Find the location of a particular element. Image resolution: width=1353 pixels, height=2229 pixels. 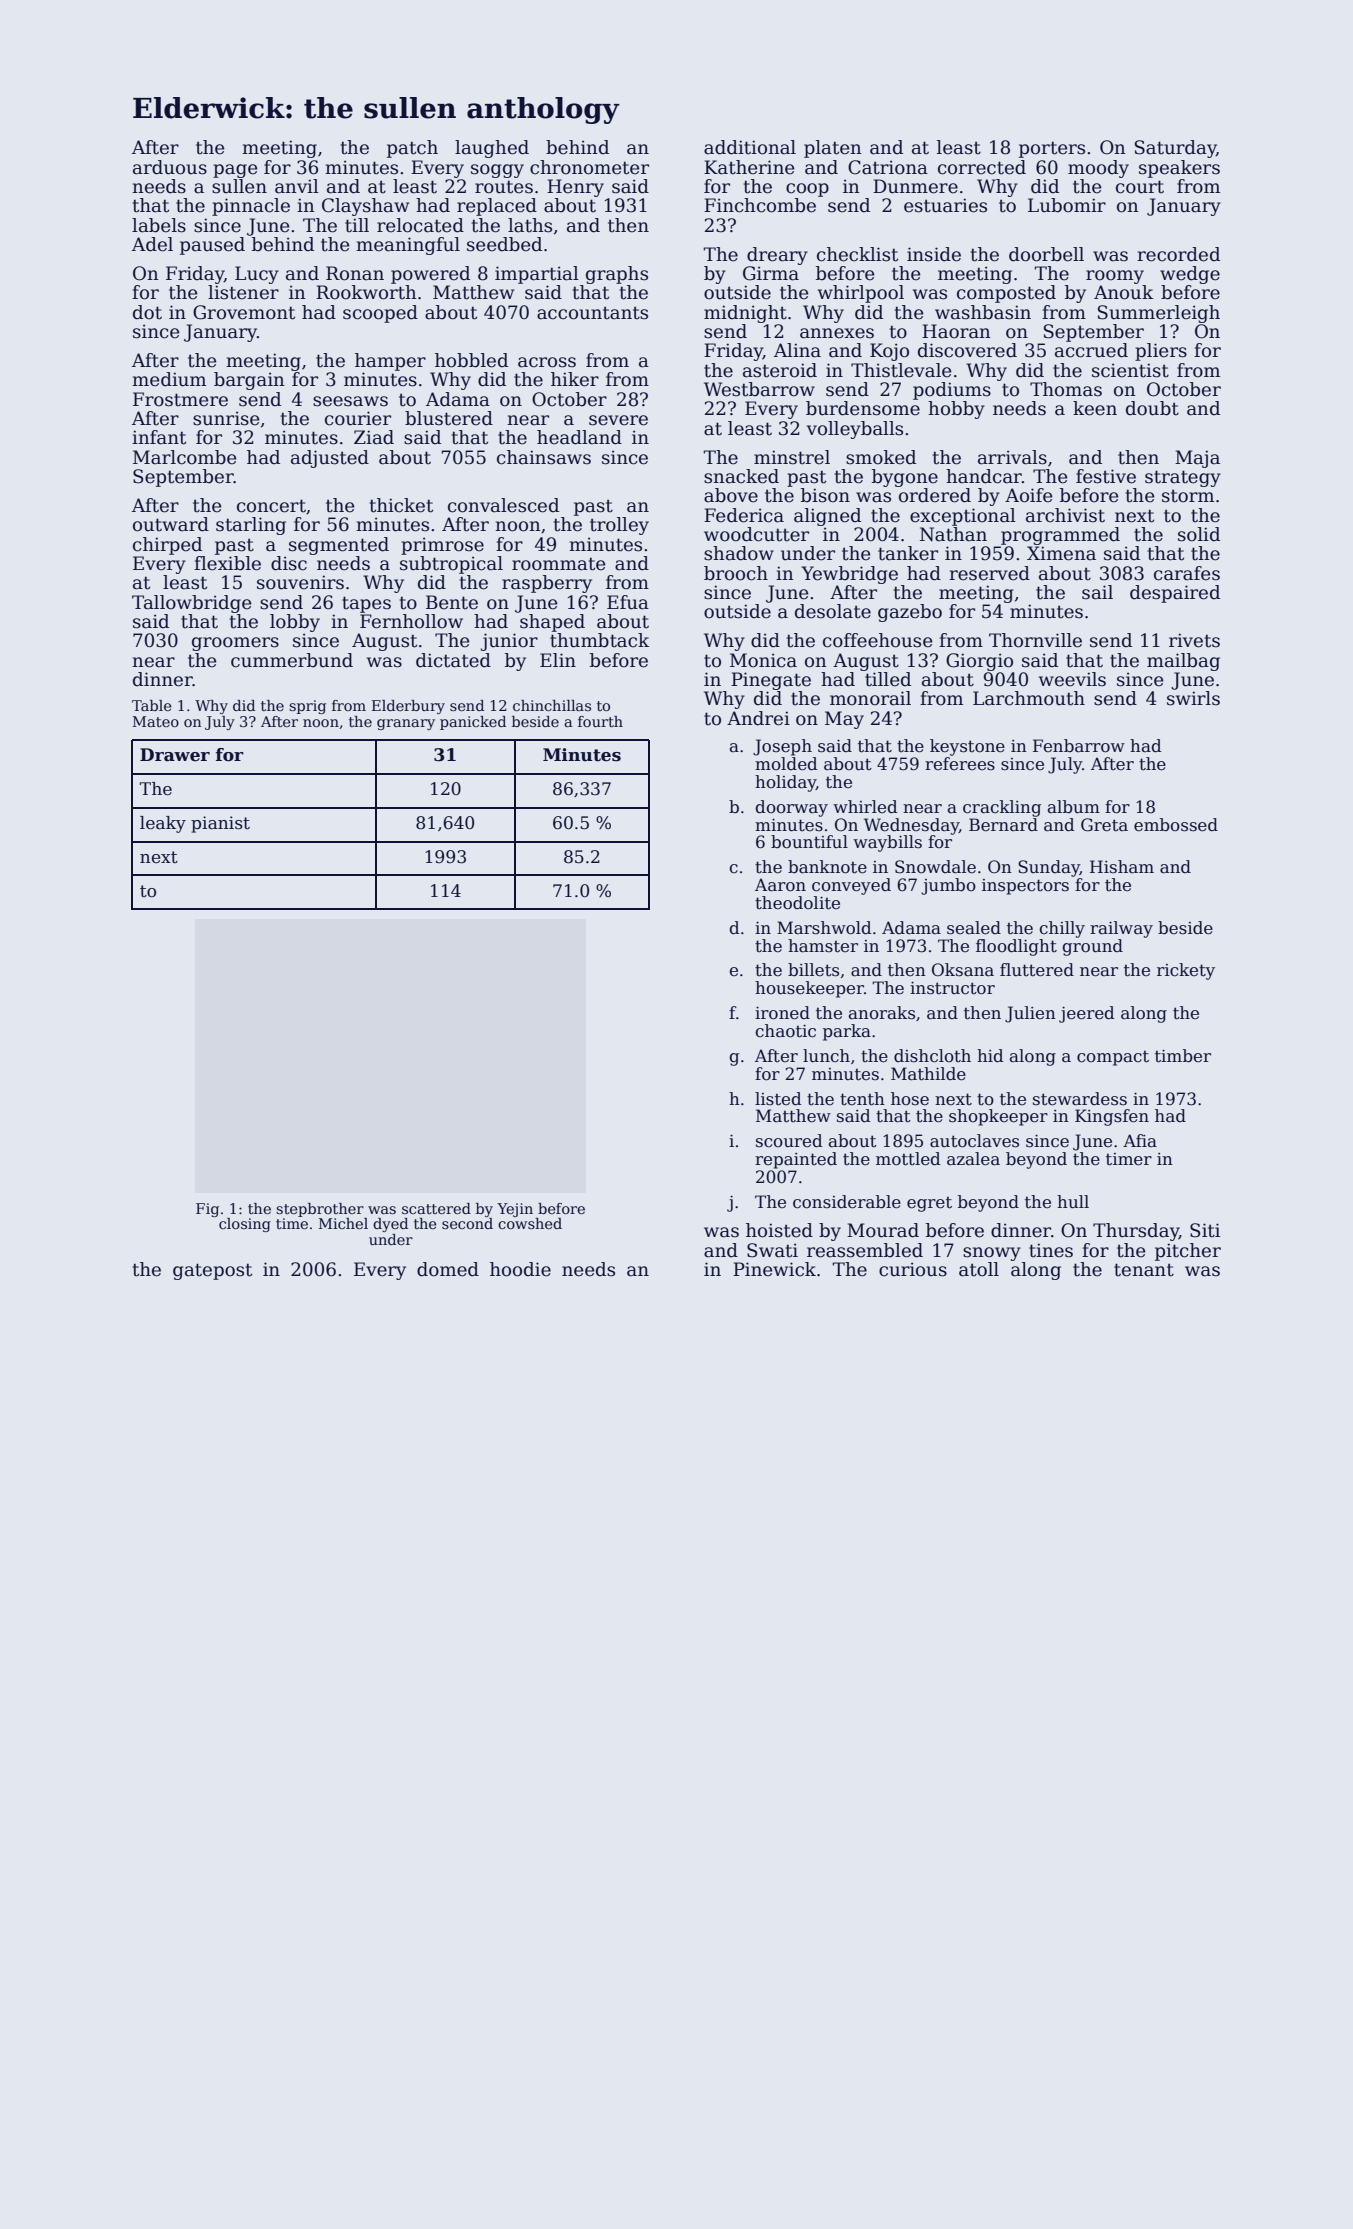

Andrei is located at coordinates (758, 718).
